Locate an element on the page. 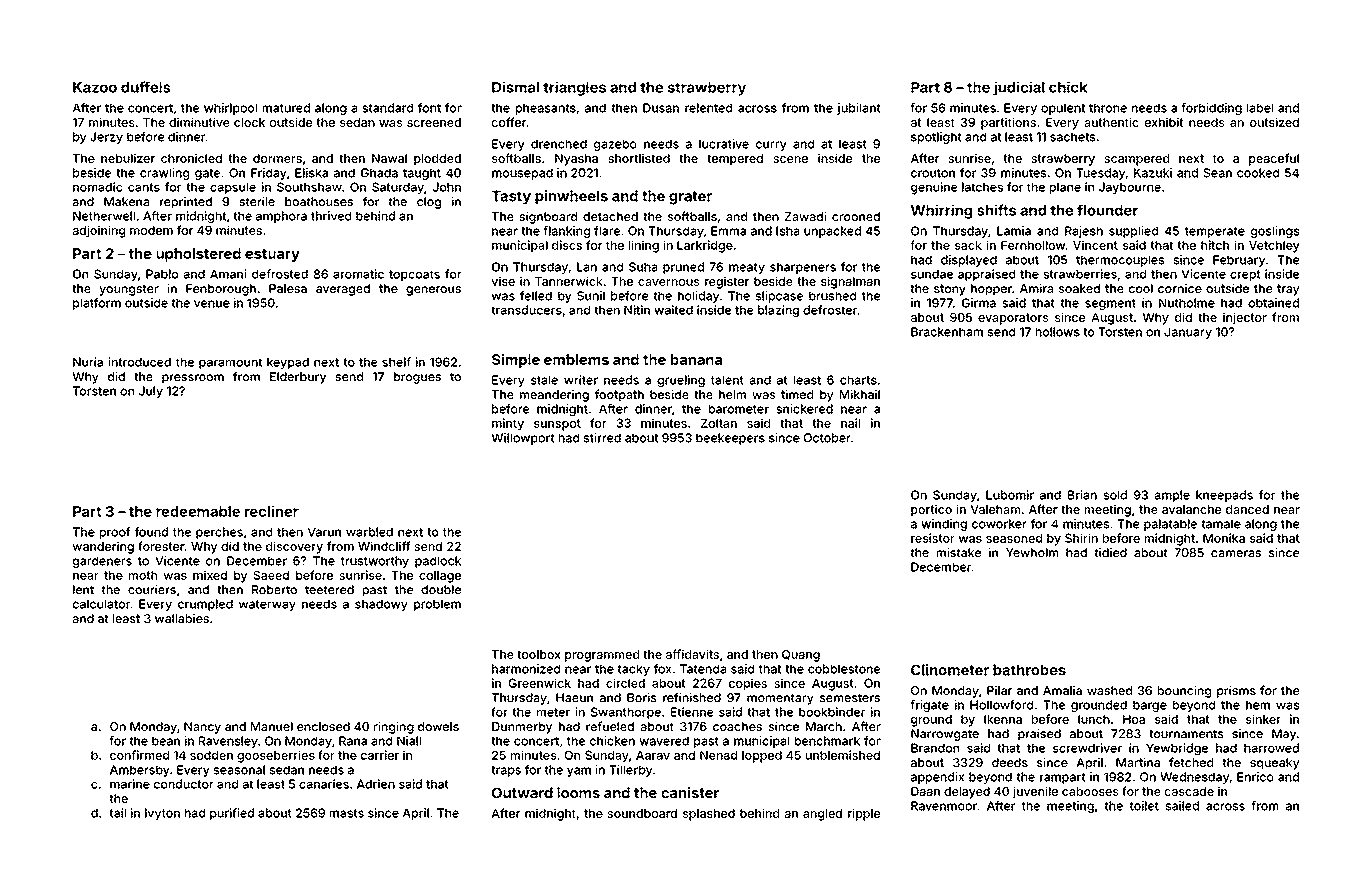  genuine is located at coordinates (934, 188).
